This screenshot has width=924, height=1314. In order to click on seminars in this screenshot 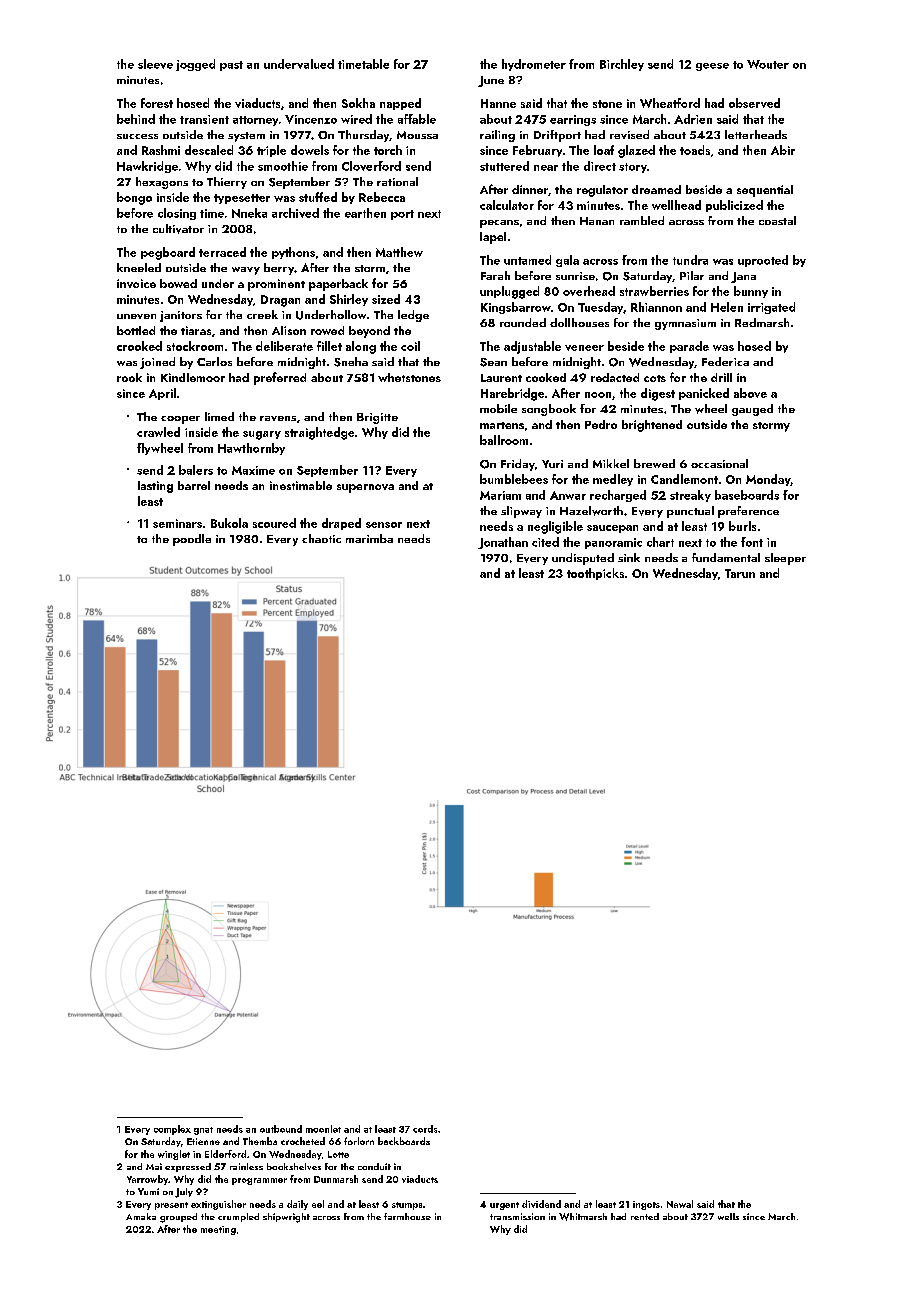, I will do `click(177, 523)`.
